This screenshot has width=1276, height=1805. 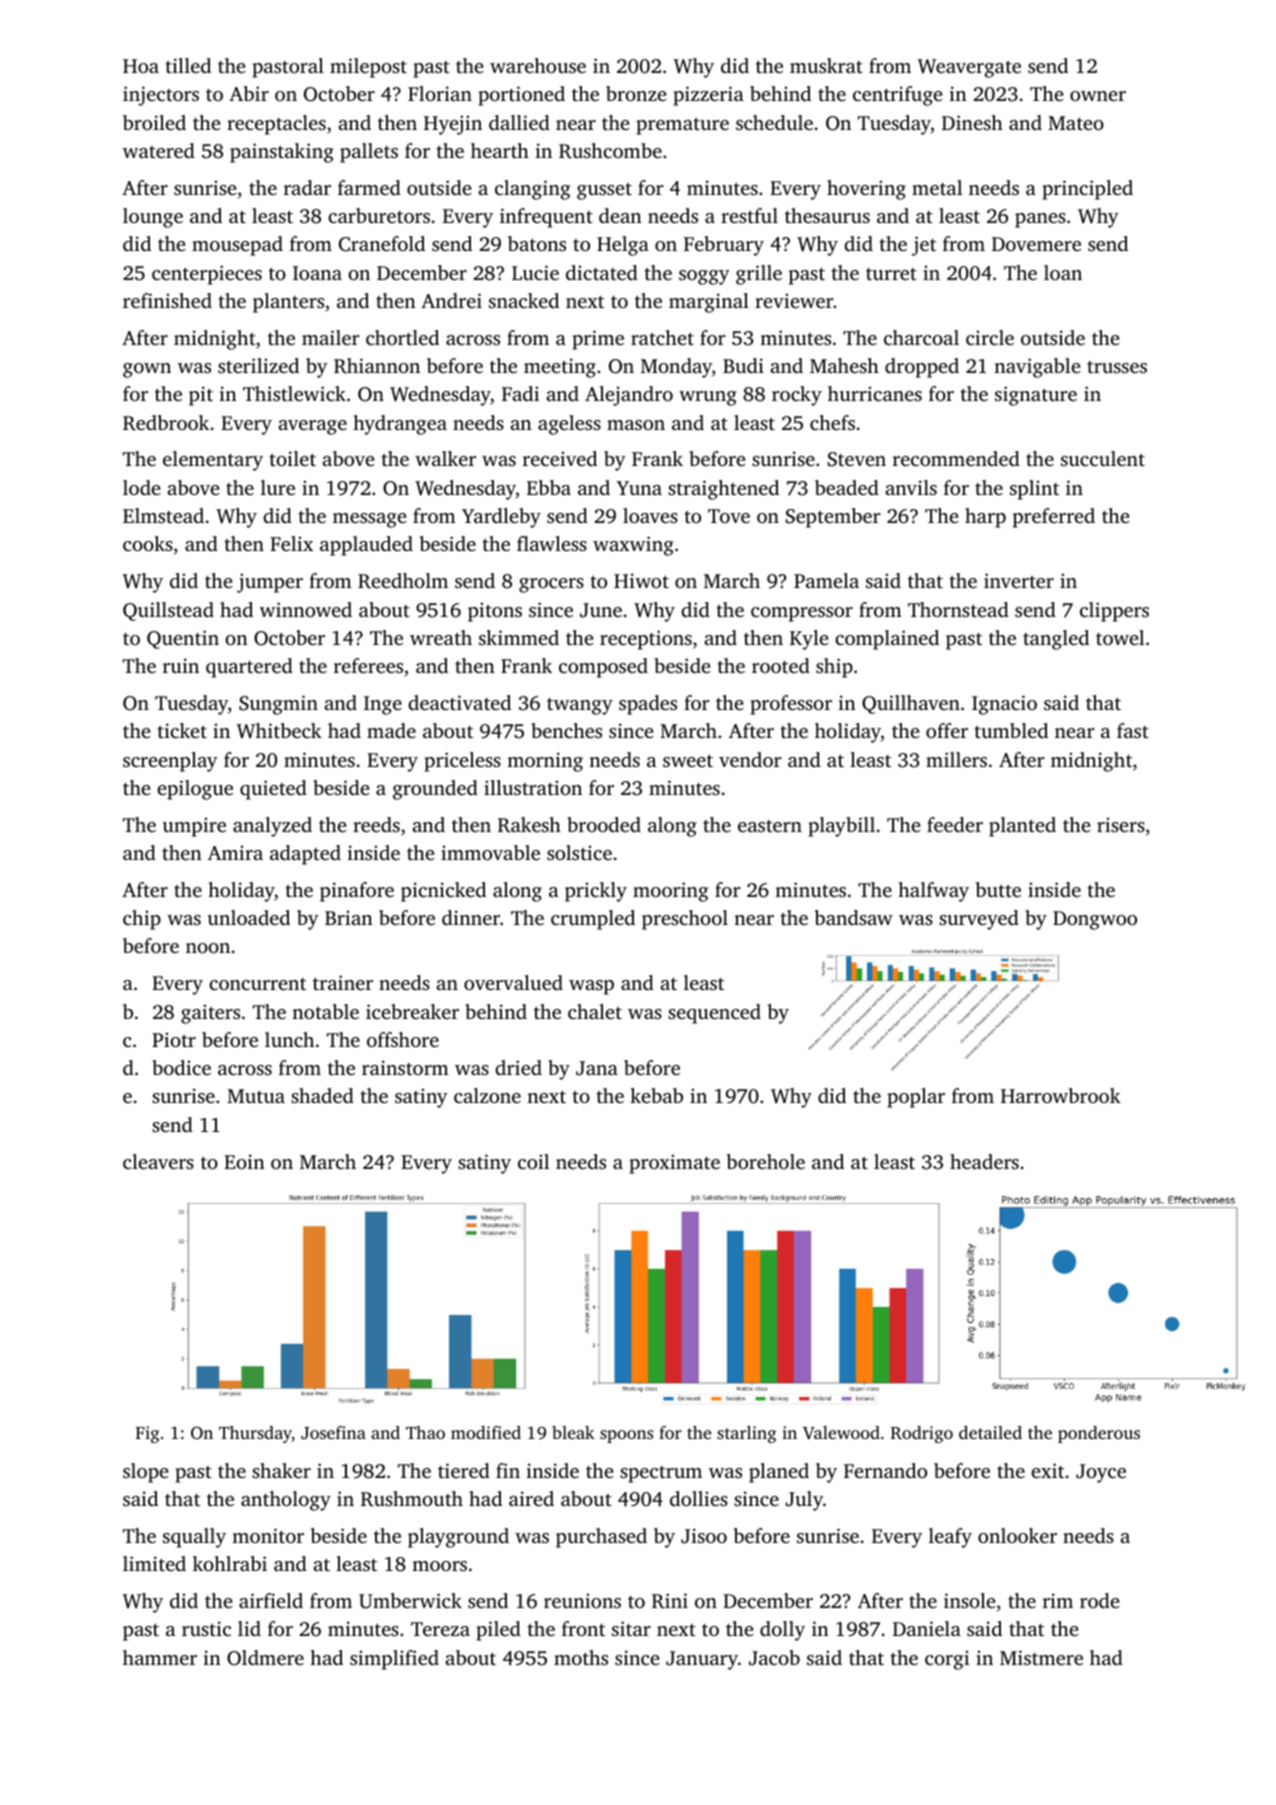 What do you see at coordinates (333, 1433) in the screenshot?
I see `Josefina` at bounding box center [333, 1433].
